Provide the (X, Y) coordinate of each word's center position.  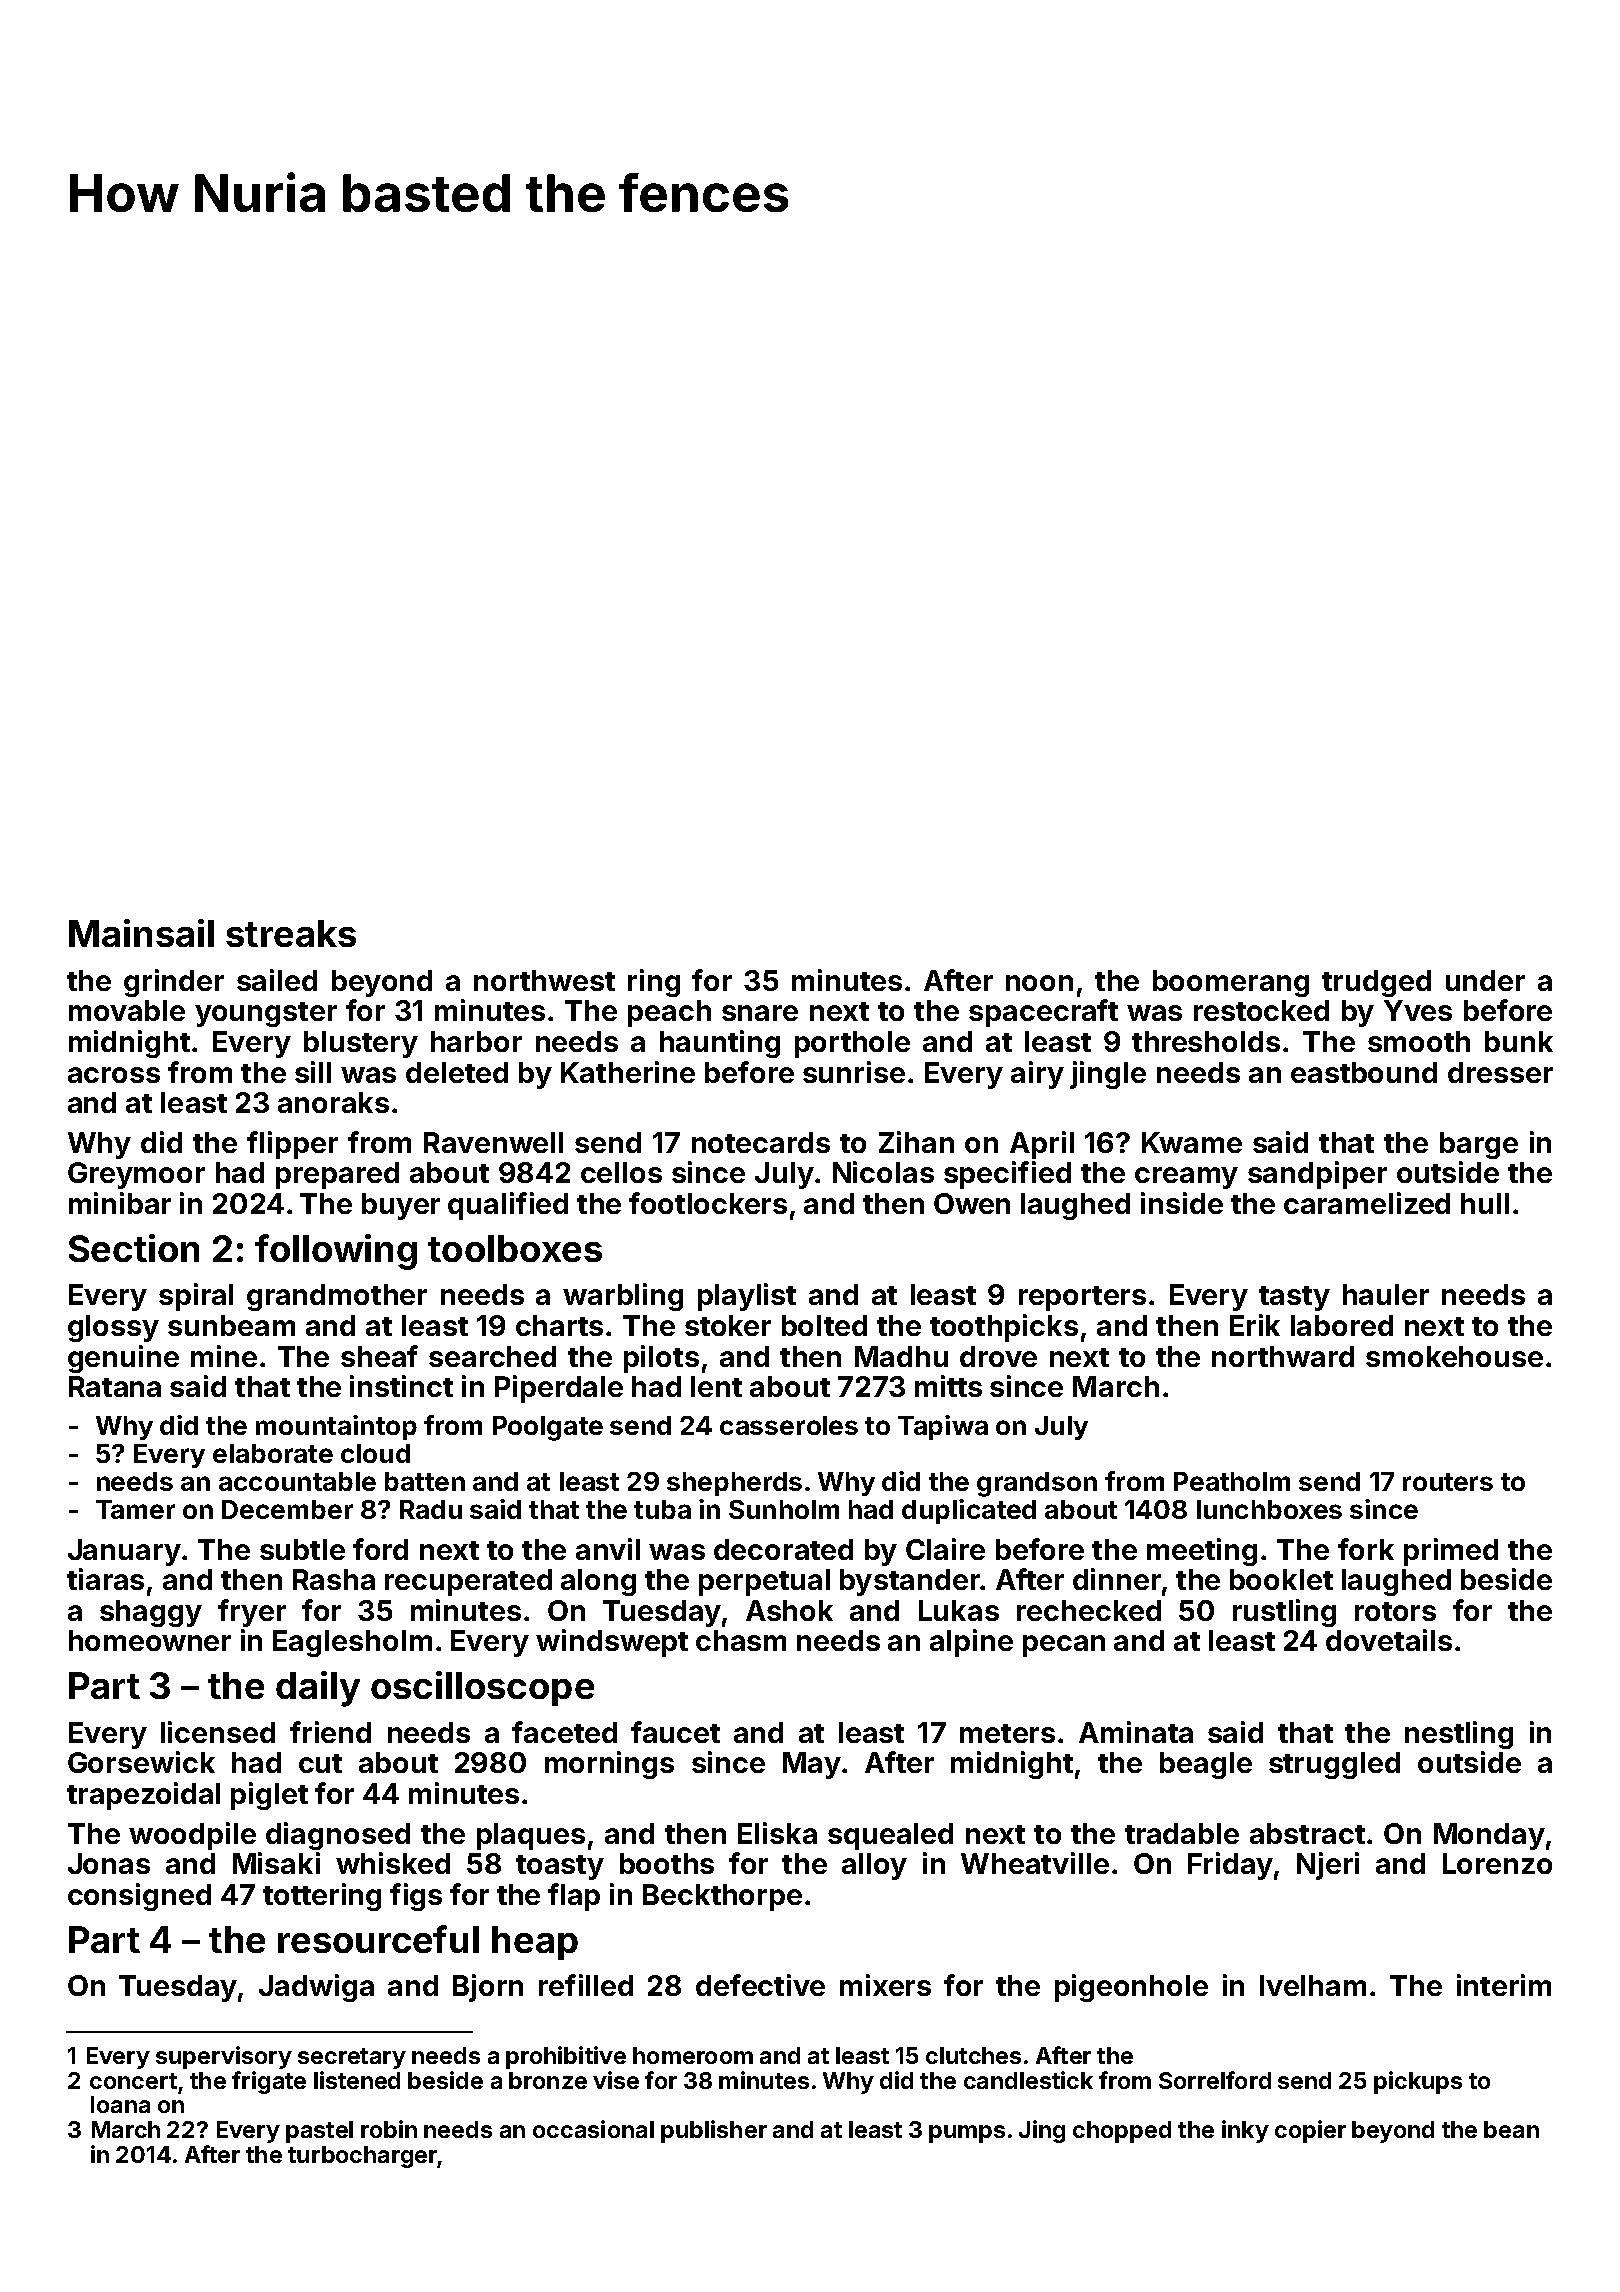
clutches (973, 2055)
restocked (1261, 1010)
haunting (720, 1044)
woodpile (192, 1836)
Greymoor (136, 1175)
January (124, 1552)
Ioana (120, 2104)
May (812, 1765)
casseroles (789, 1425)
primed (1451, 1552)
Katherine (628, 1072)
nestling (1459, 1735)
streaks (291, 933)
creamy (1186, 1178)
